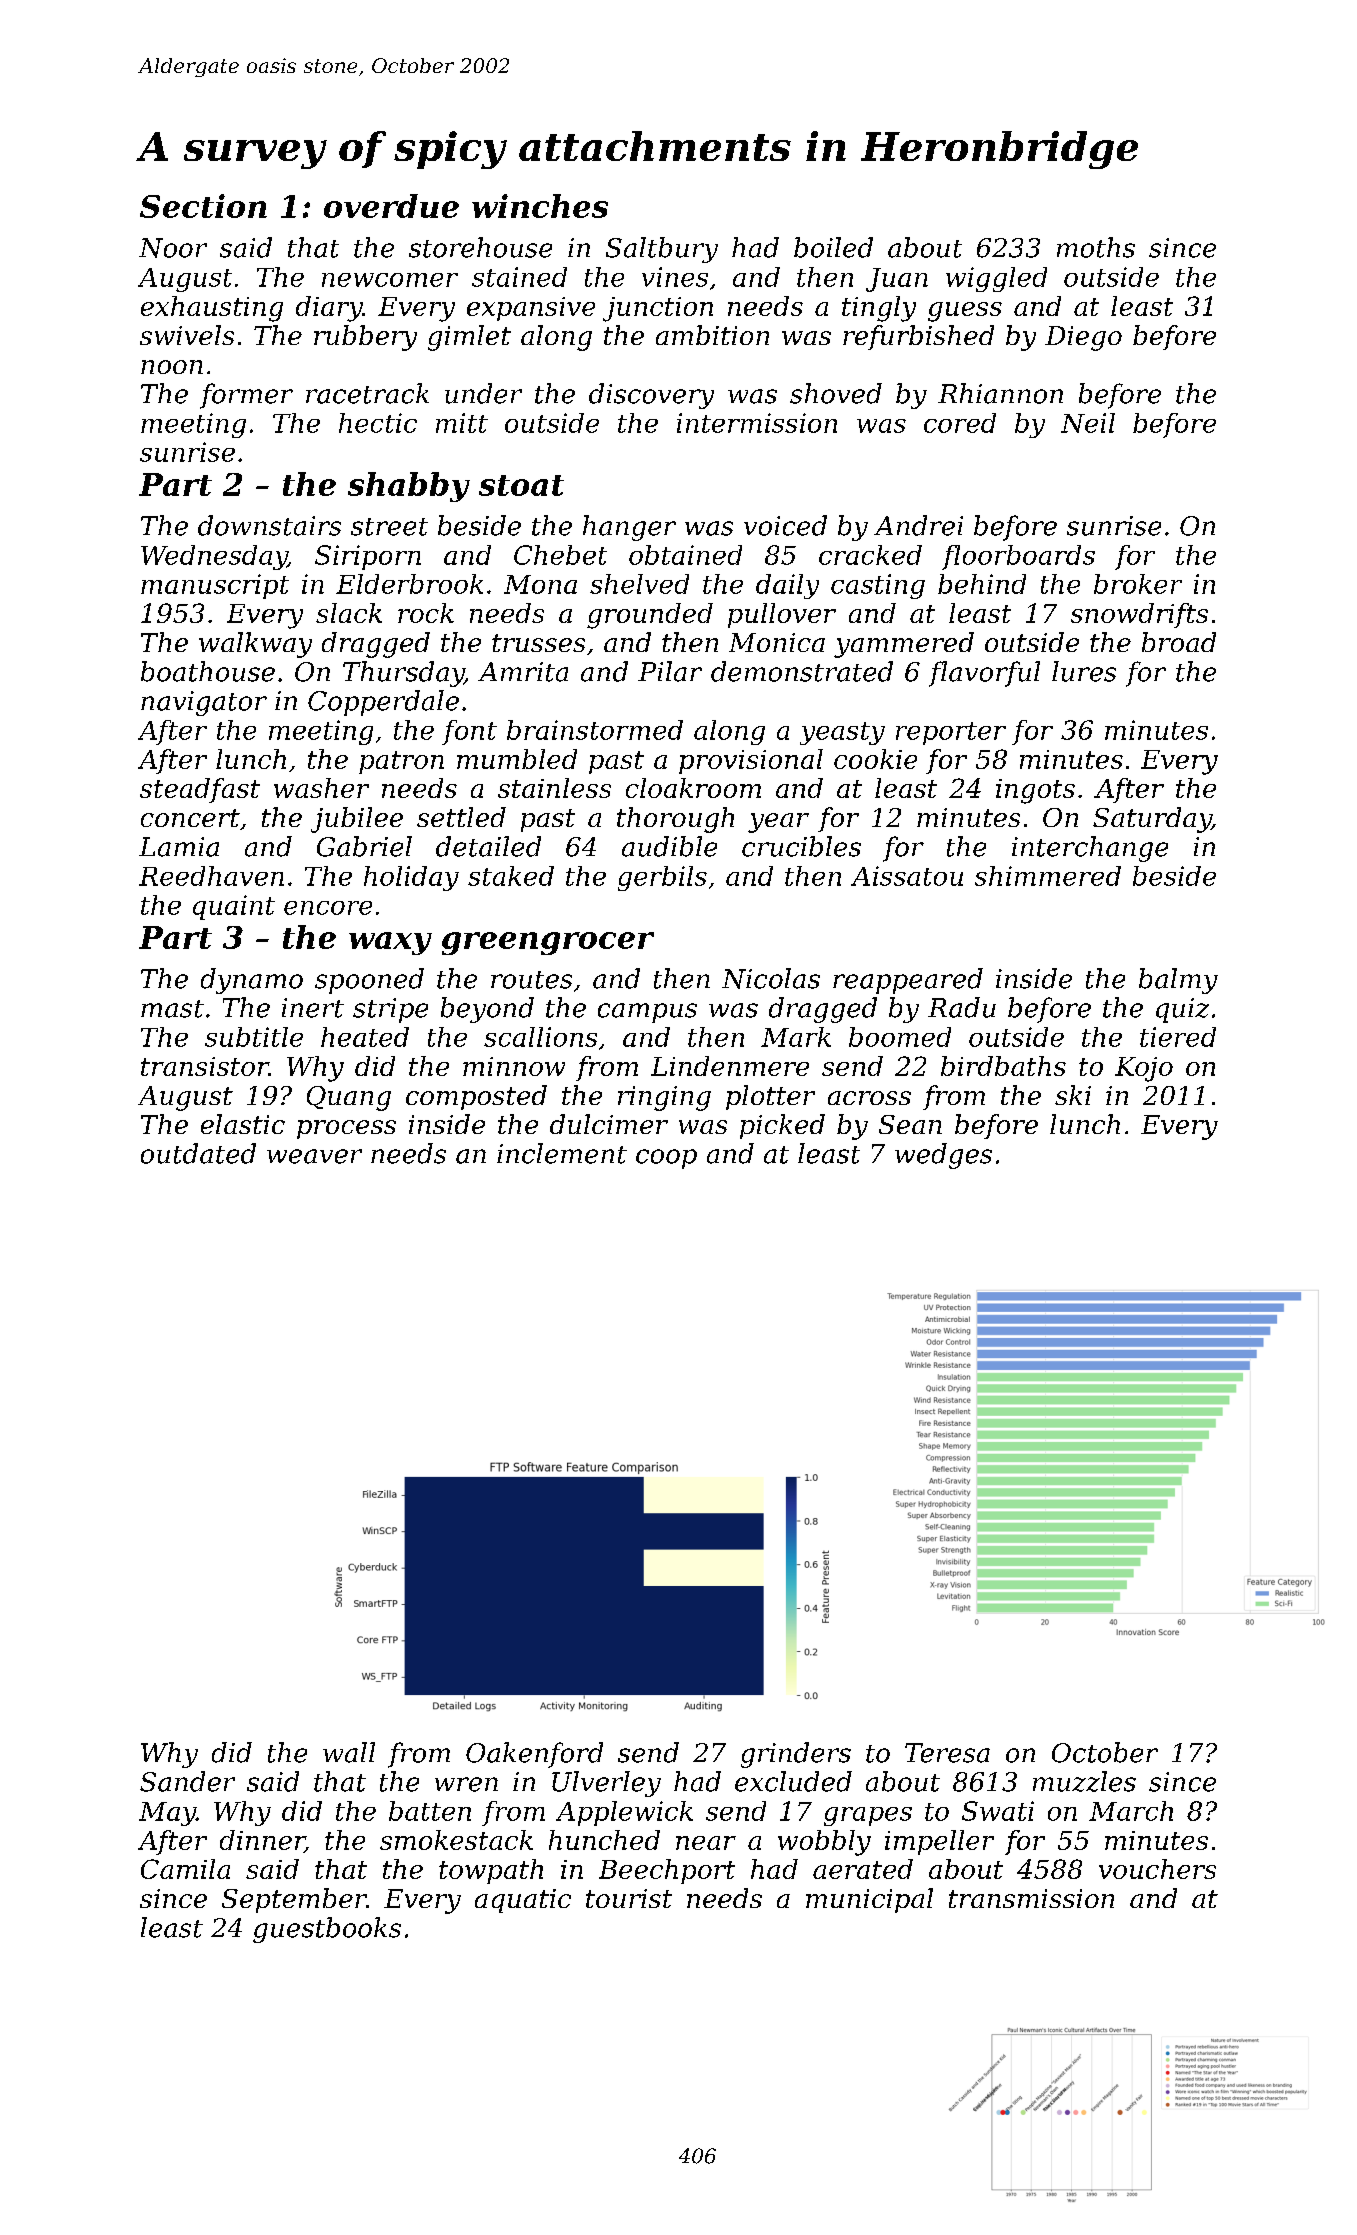 The height and width of the document is (2235, 1357). Describe the element at coordinates (1138, 584) in the document. I see `broker` at that location.
